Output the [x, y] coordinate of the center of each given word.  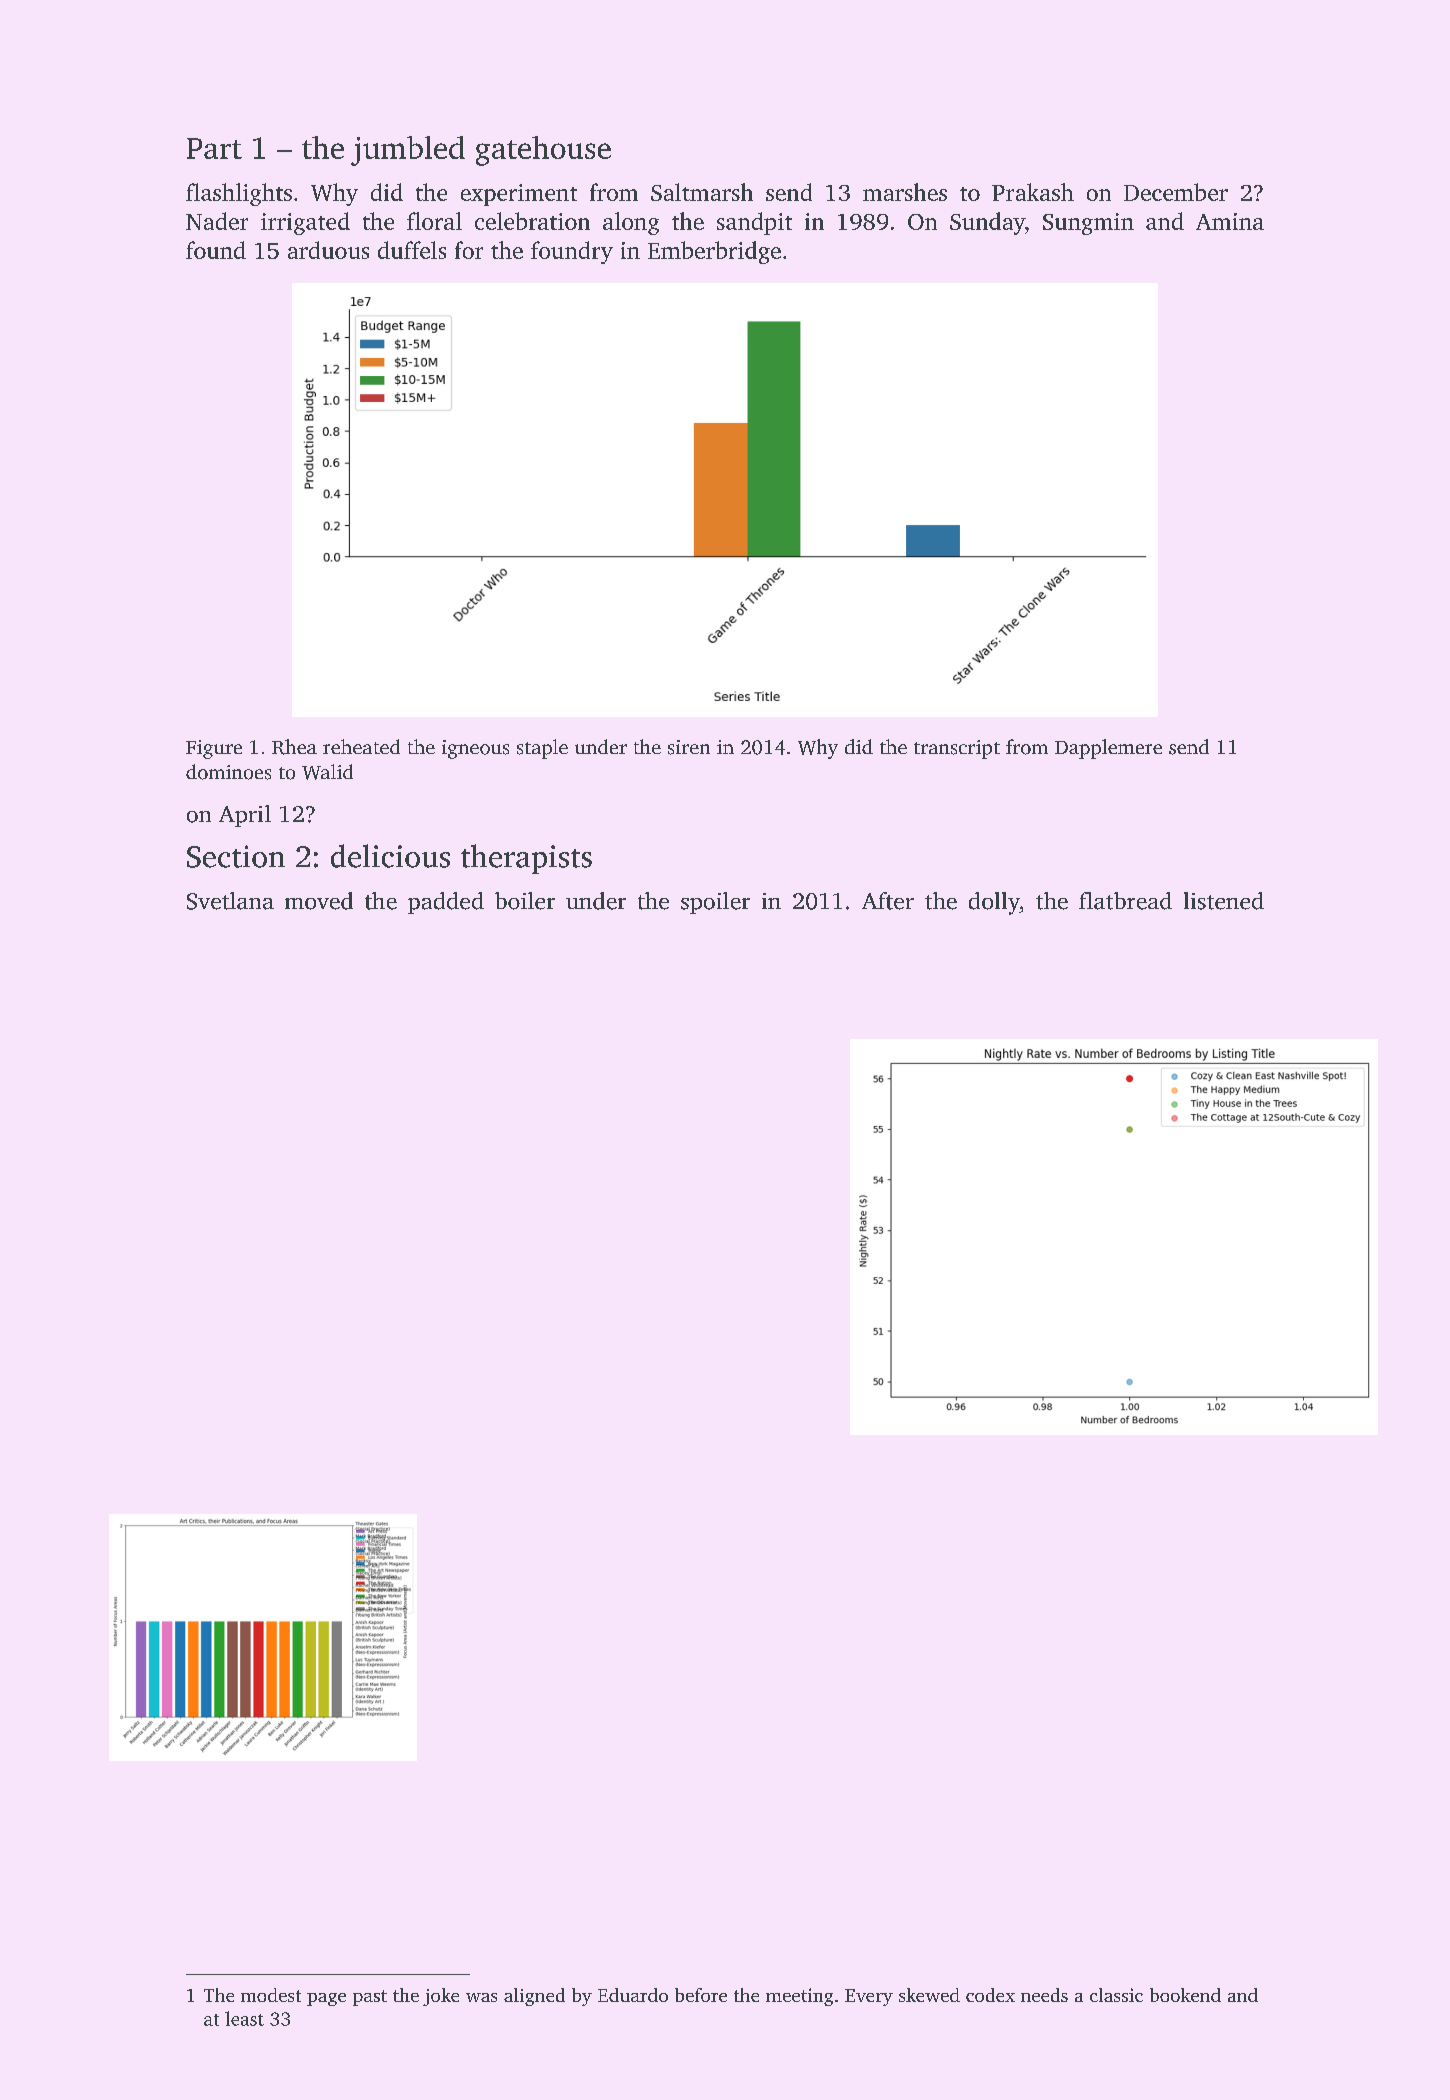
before [701, 1995]
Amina [1230, 221]
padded [446, 903]
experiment [519, 195]
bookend [1185, 1995]
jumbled [408, 151]
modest [271, 1995]
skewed [929, 1995]
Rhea [294, 747]
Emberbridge [714, 252]
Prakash [1033, 192]
